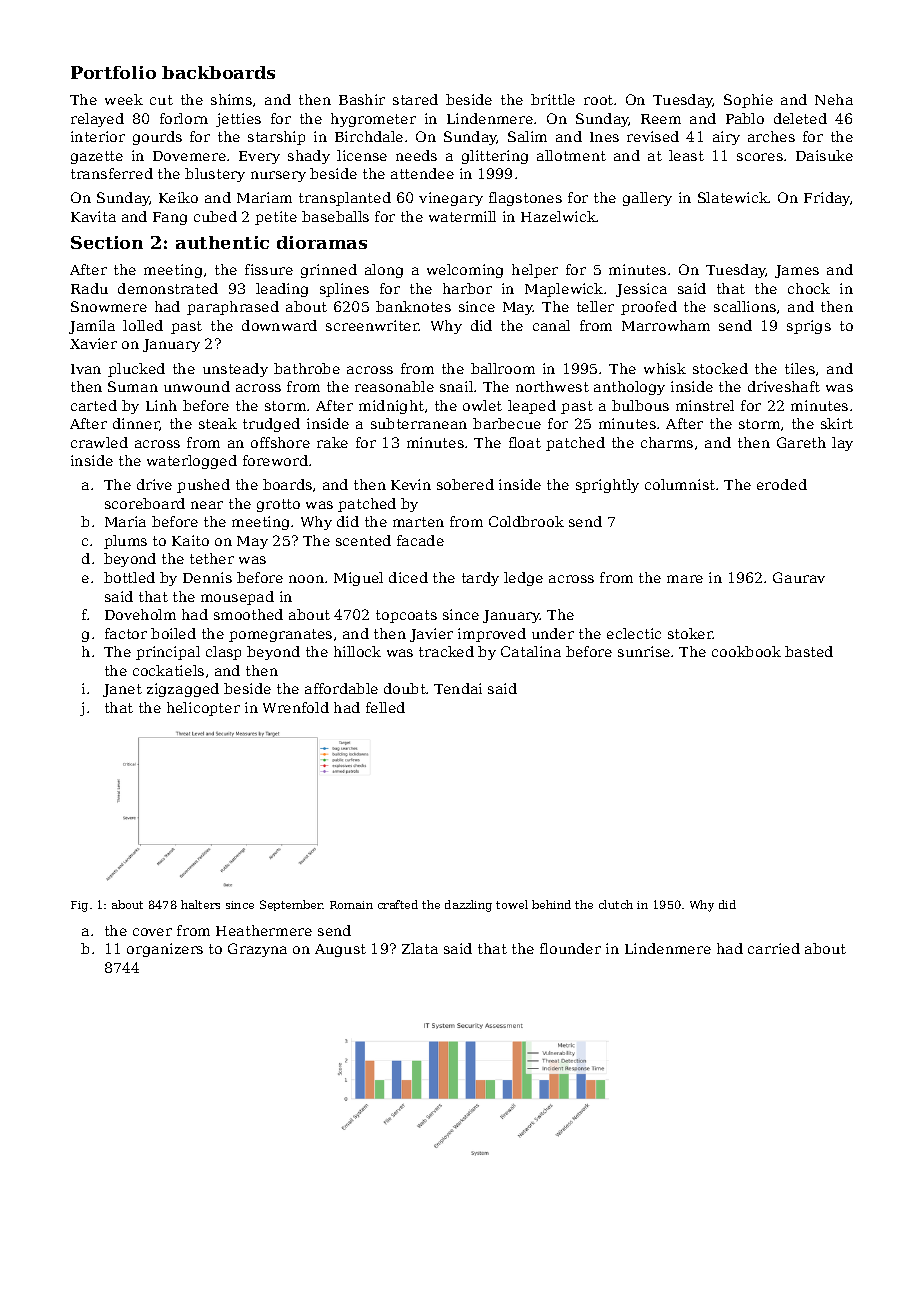 The height and width of the page is (1308, 924). What do you see at coordinates (238, 120) in the page?
I see `jetties` at bounding box center [238, 120].
